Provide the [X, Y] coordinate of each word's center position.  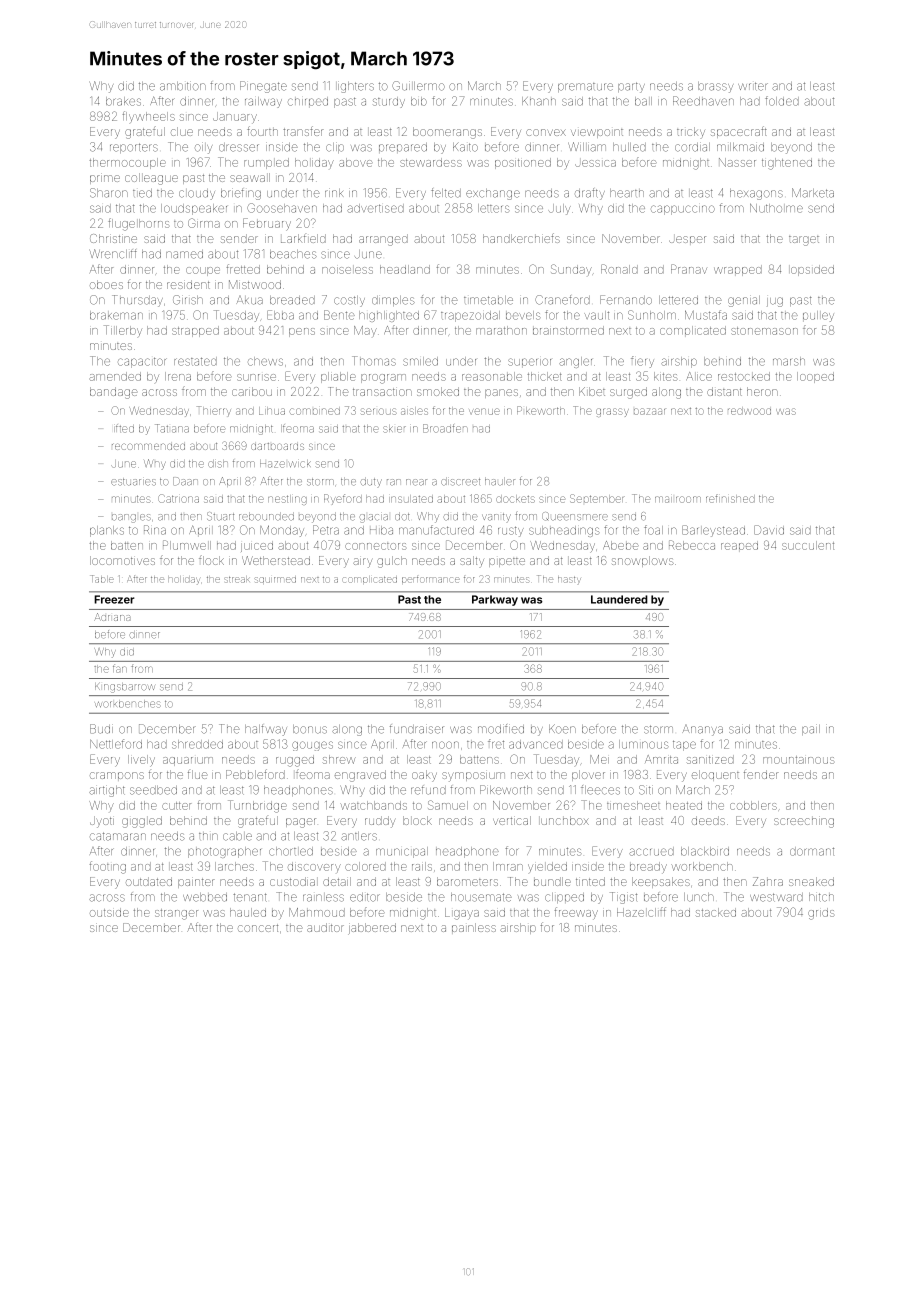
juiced [257, 546]
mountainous [798, 760]
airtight [107, 791]
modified [501, 729]
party [631, 87]
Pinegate [263, 87]
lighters [356, 87]
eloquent [715, 775]
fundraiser [417, 729]
